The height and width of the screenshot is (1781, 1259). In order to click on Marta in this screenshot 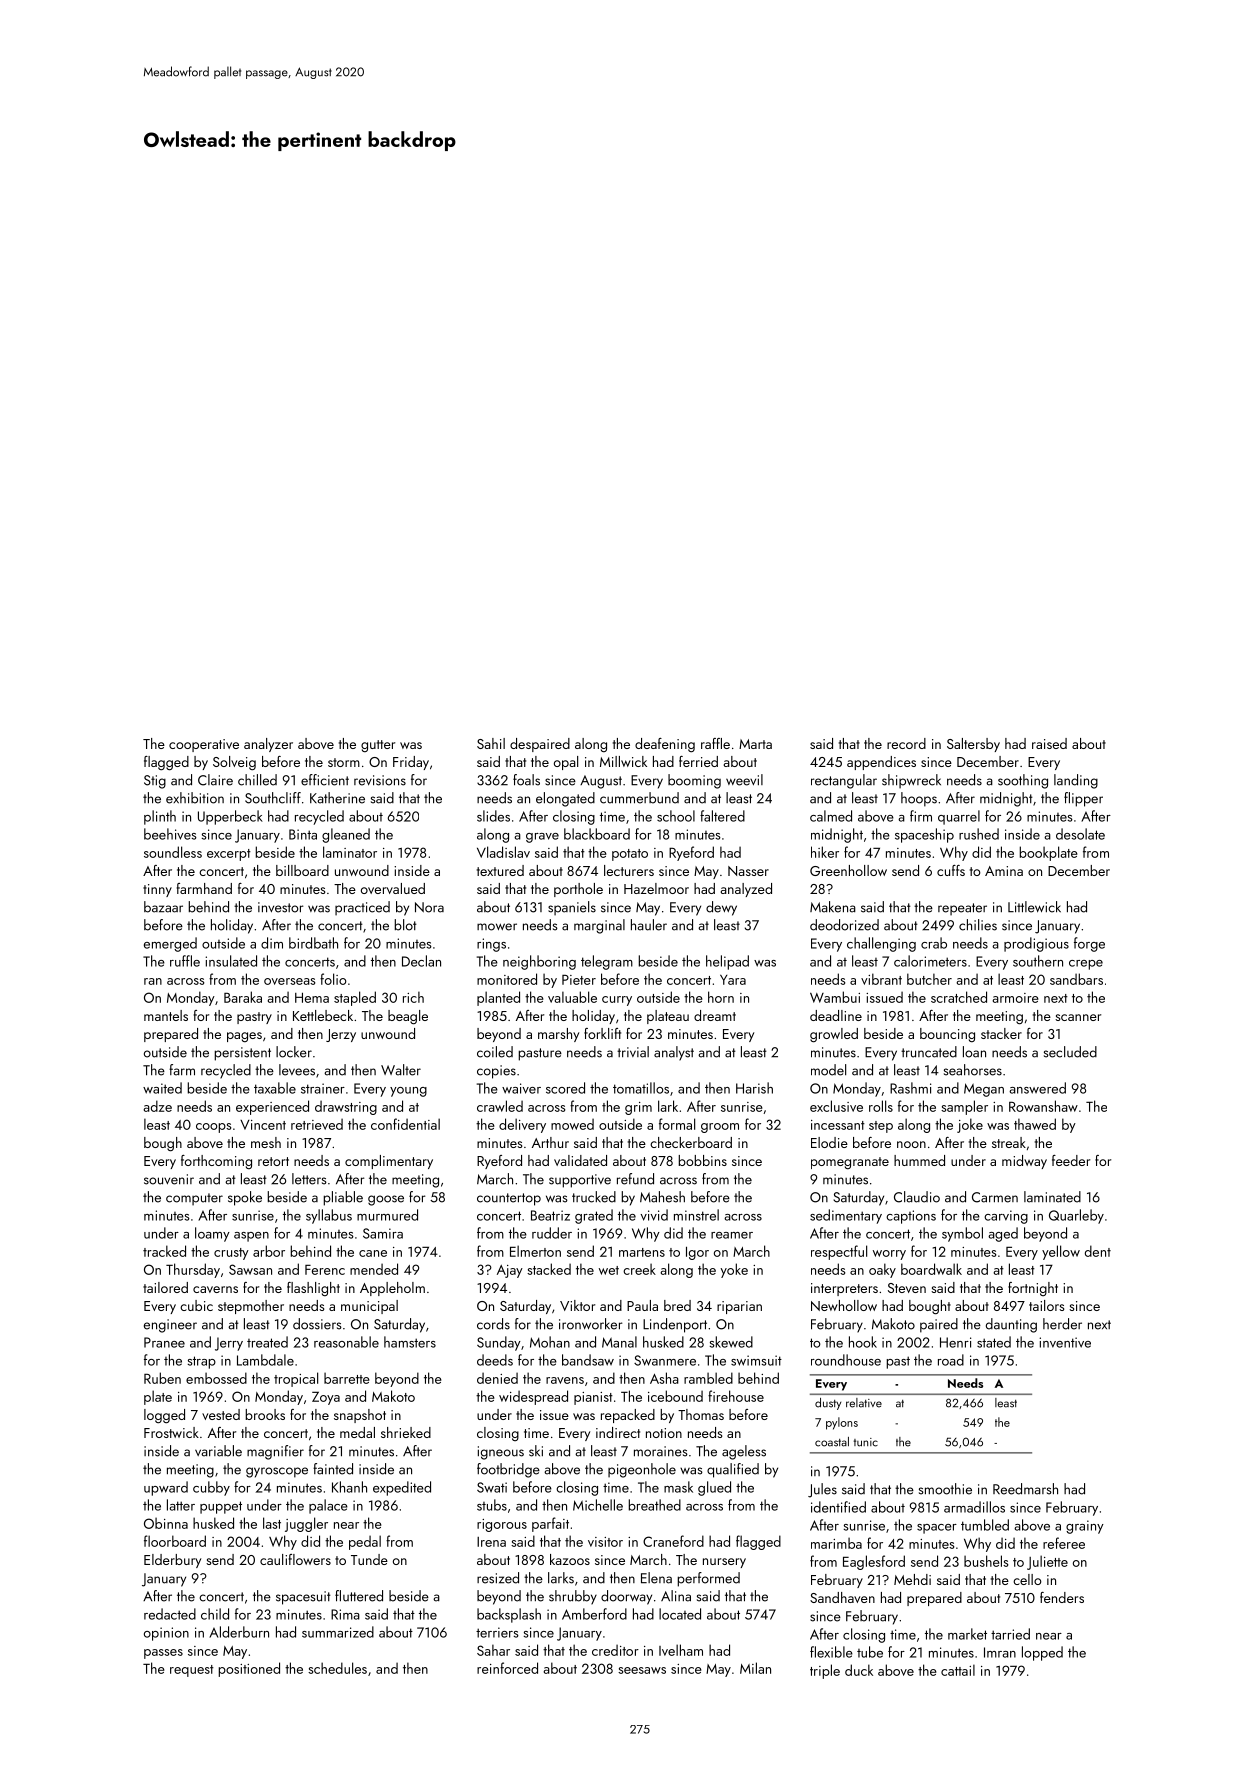, I will do `click(755, 744)`.
